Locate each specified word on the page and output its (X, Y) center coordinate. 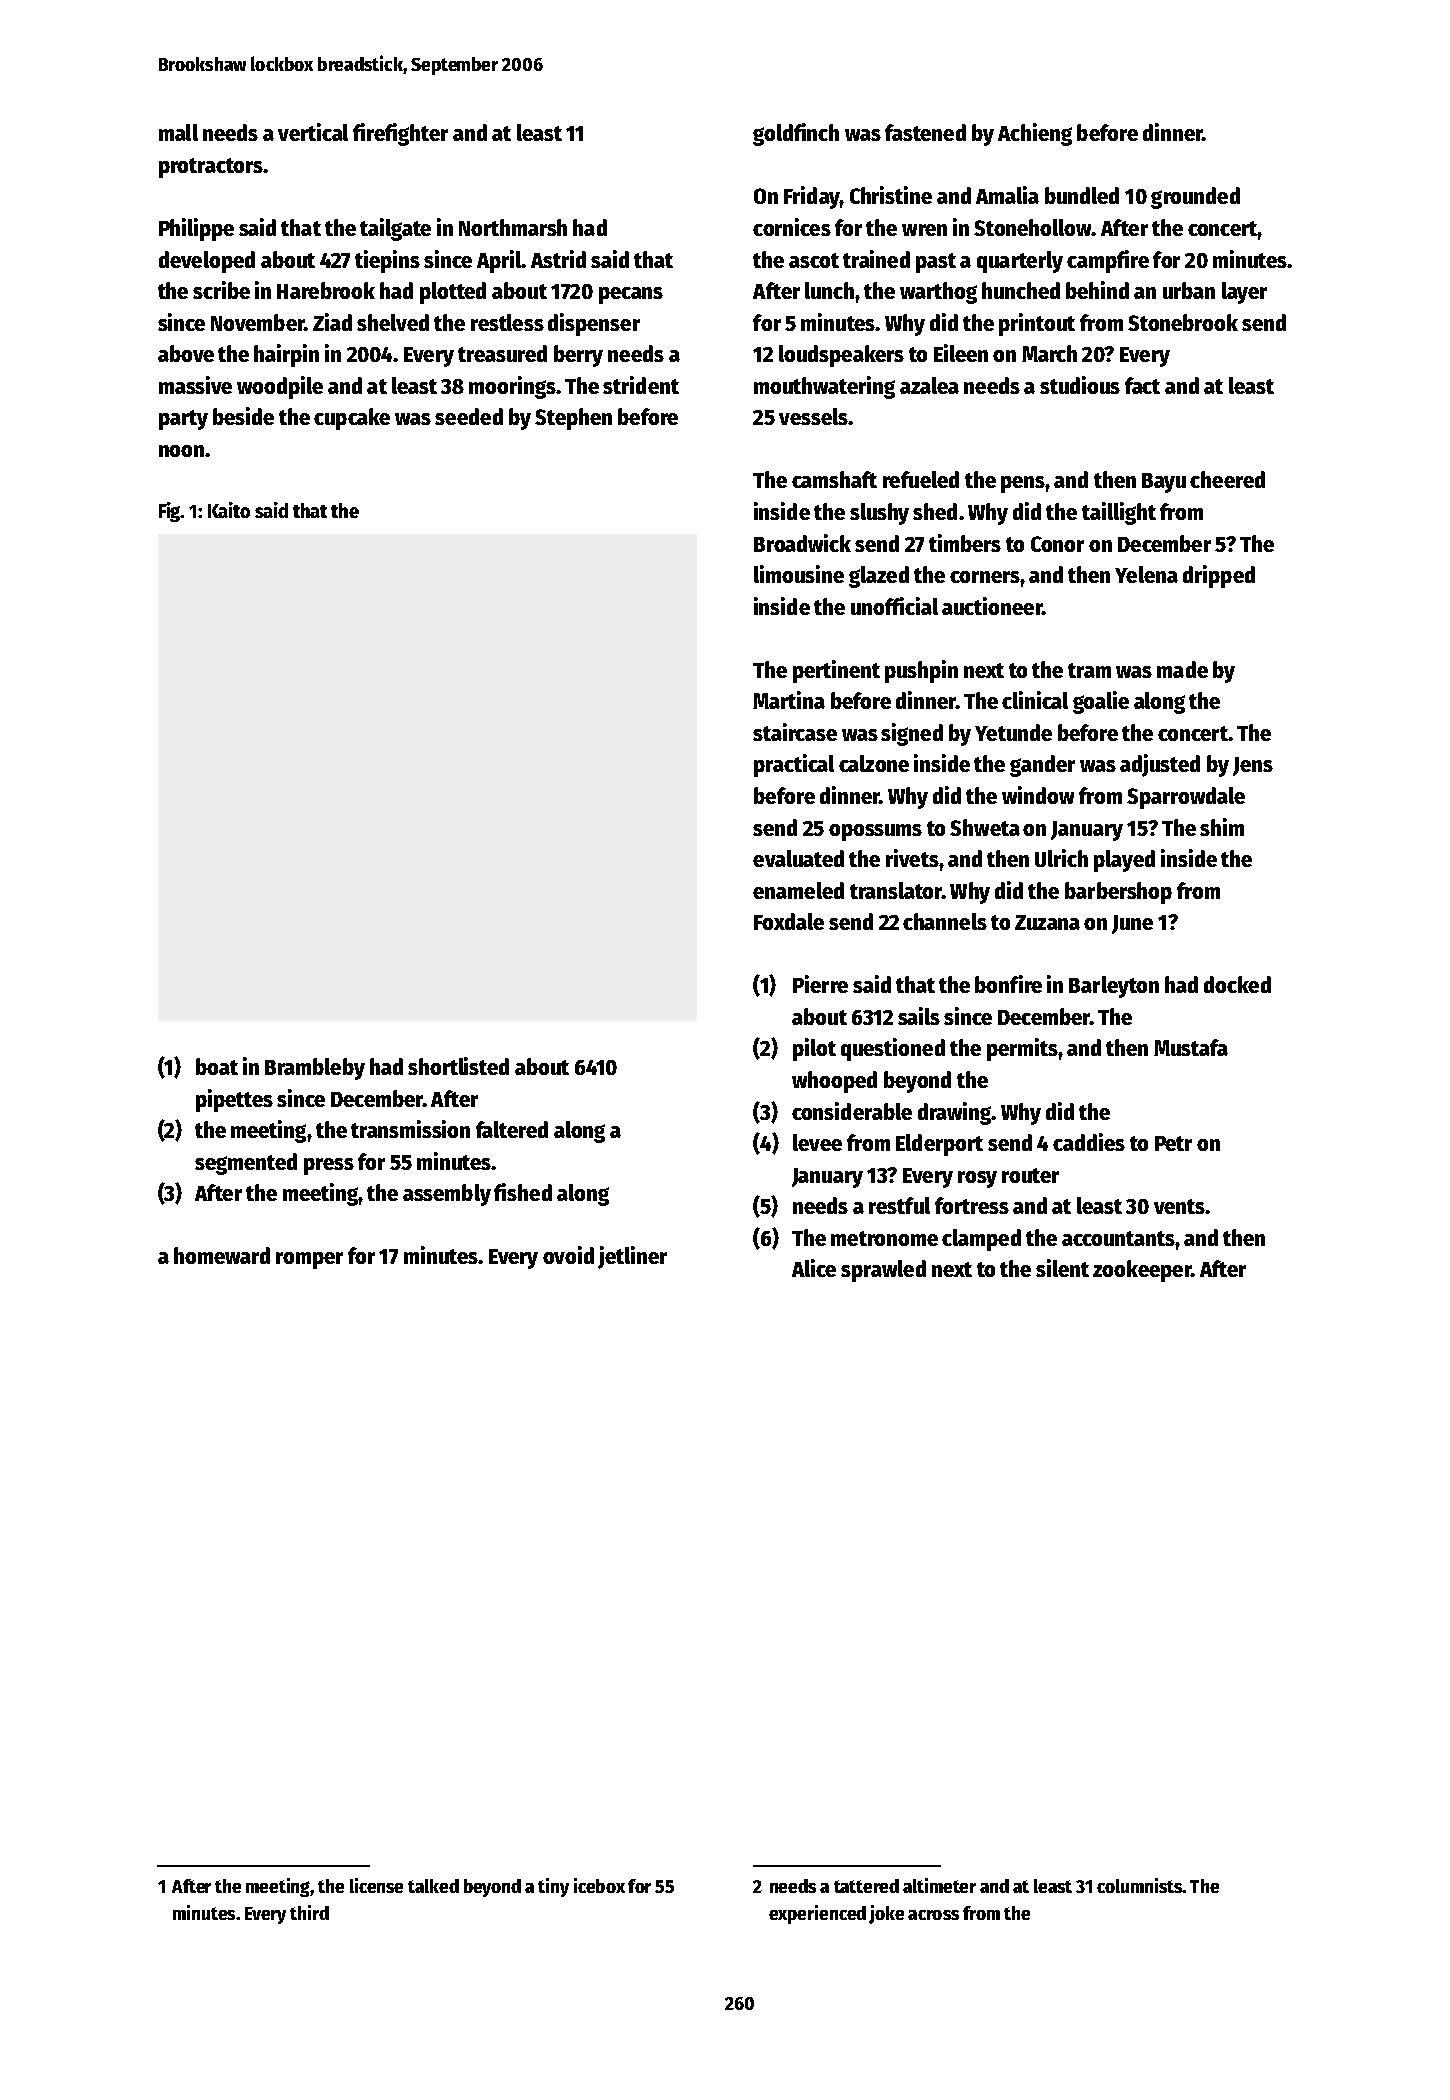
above (186, 353)
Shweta (985, 827)
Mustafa (1191, 1047)
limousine (799, 574)
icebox (599, 1885)
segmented (246, 1164)
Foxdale (789, 921)
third (309, 1912)
